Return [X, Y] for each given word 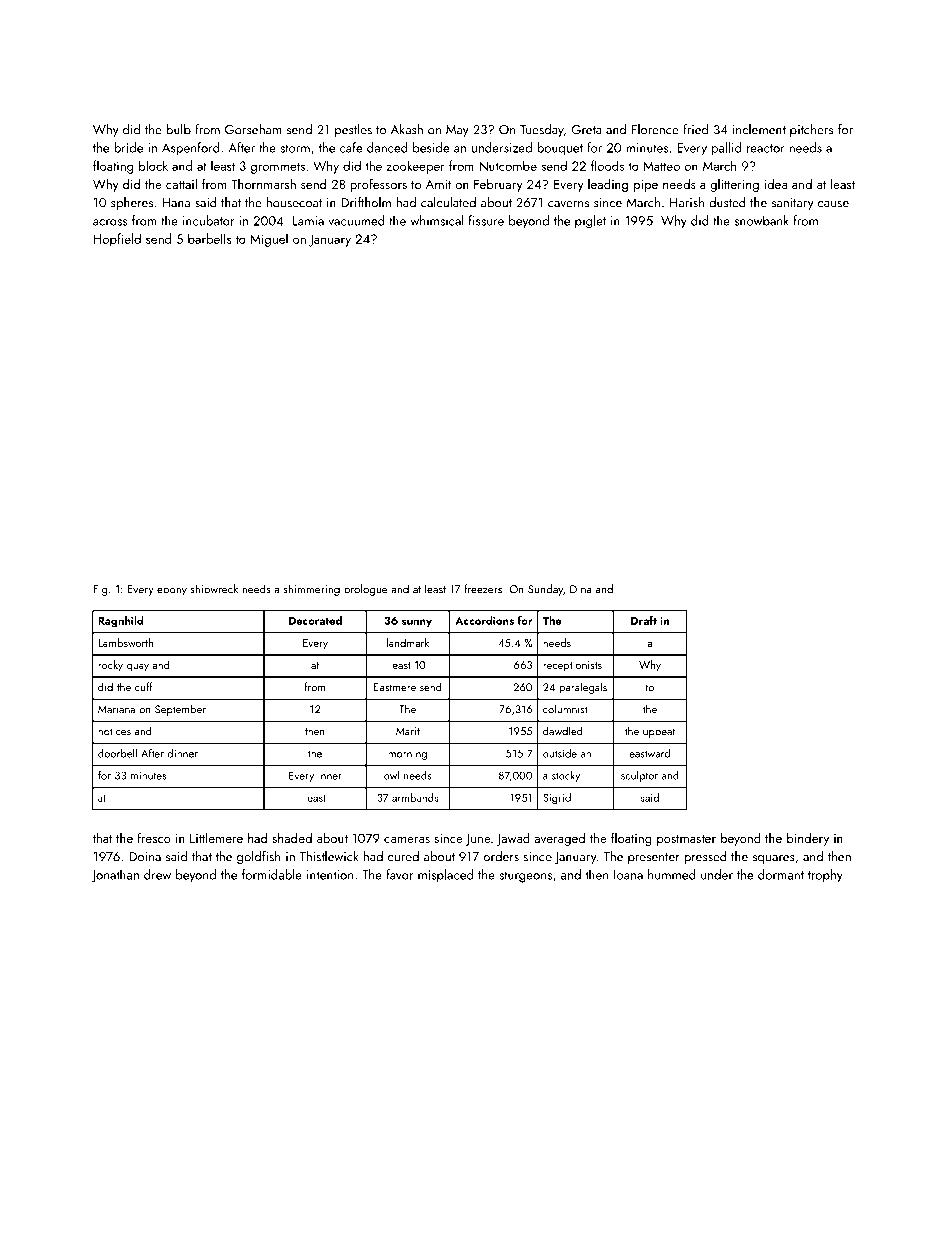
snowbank [762, 220]
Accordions [484, 620]
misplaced [445, 875]
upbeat [659, 732]
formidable [272, 874]
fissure [486, 220]
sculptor [639, 776]
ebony [172, 590]
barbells [210, 238]
